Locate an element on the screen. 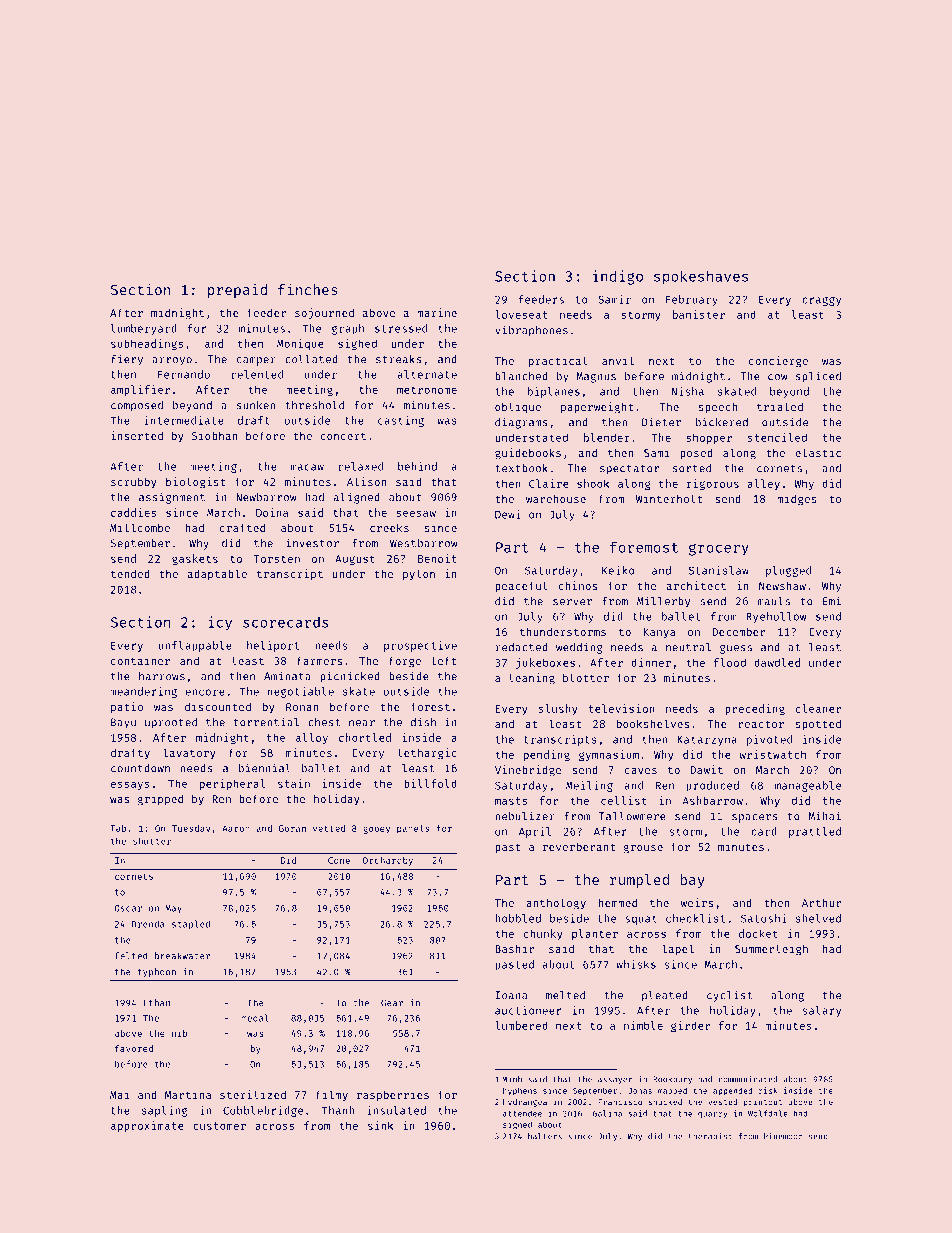 Image resolution: width=952 pixels, height=1233 pixels. finches is located at coordinates (308, 289).
